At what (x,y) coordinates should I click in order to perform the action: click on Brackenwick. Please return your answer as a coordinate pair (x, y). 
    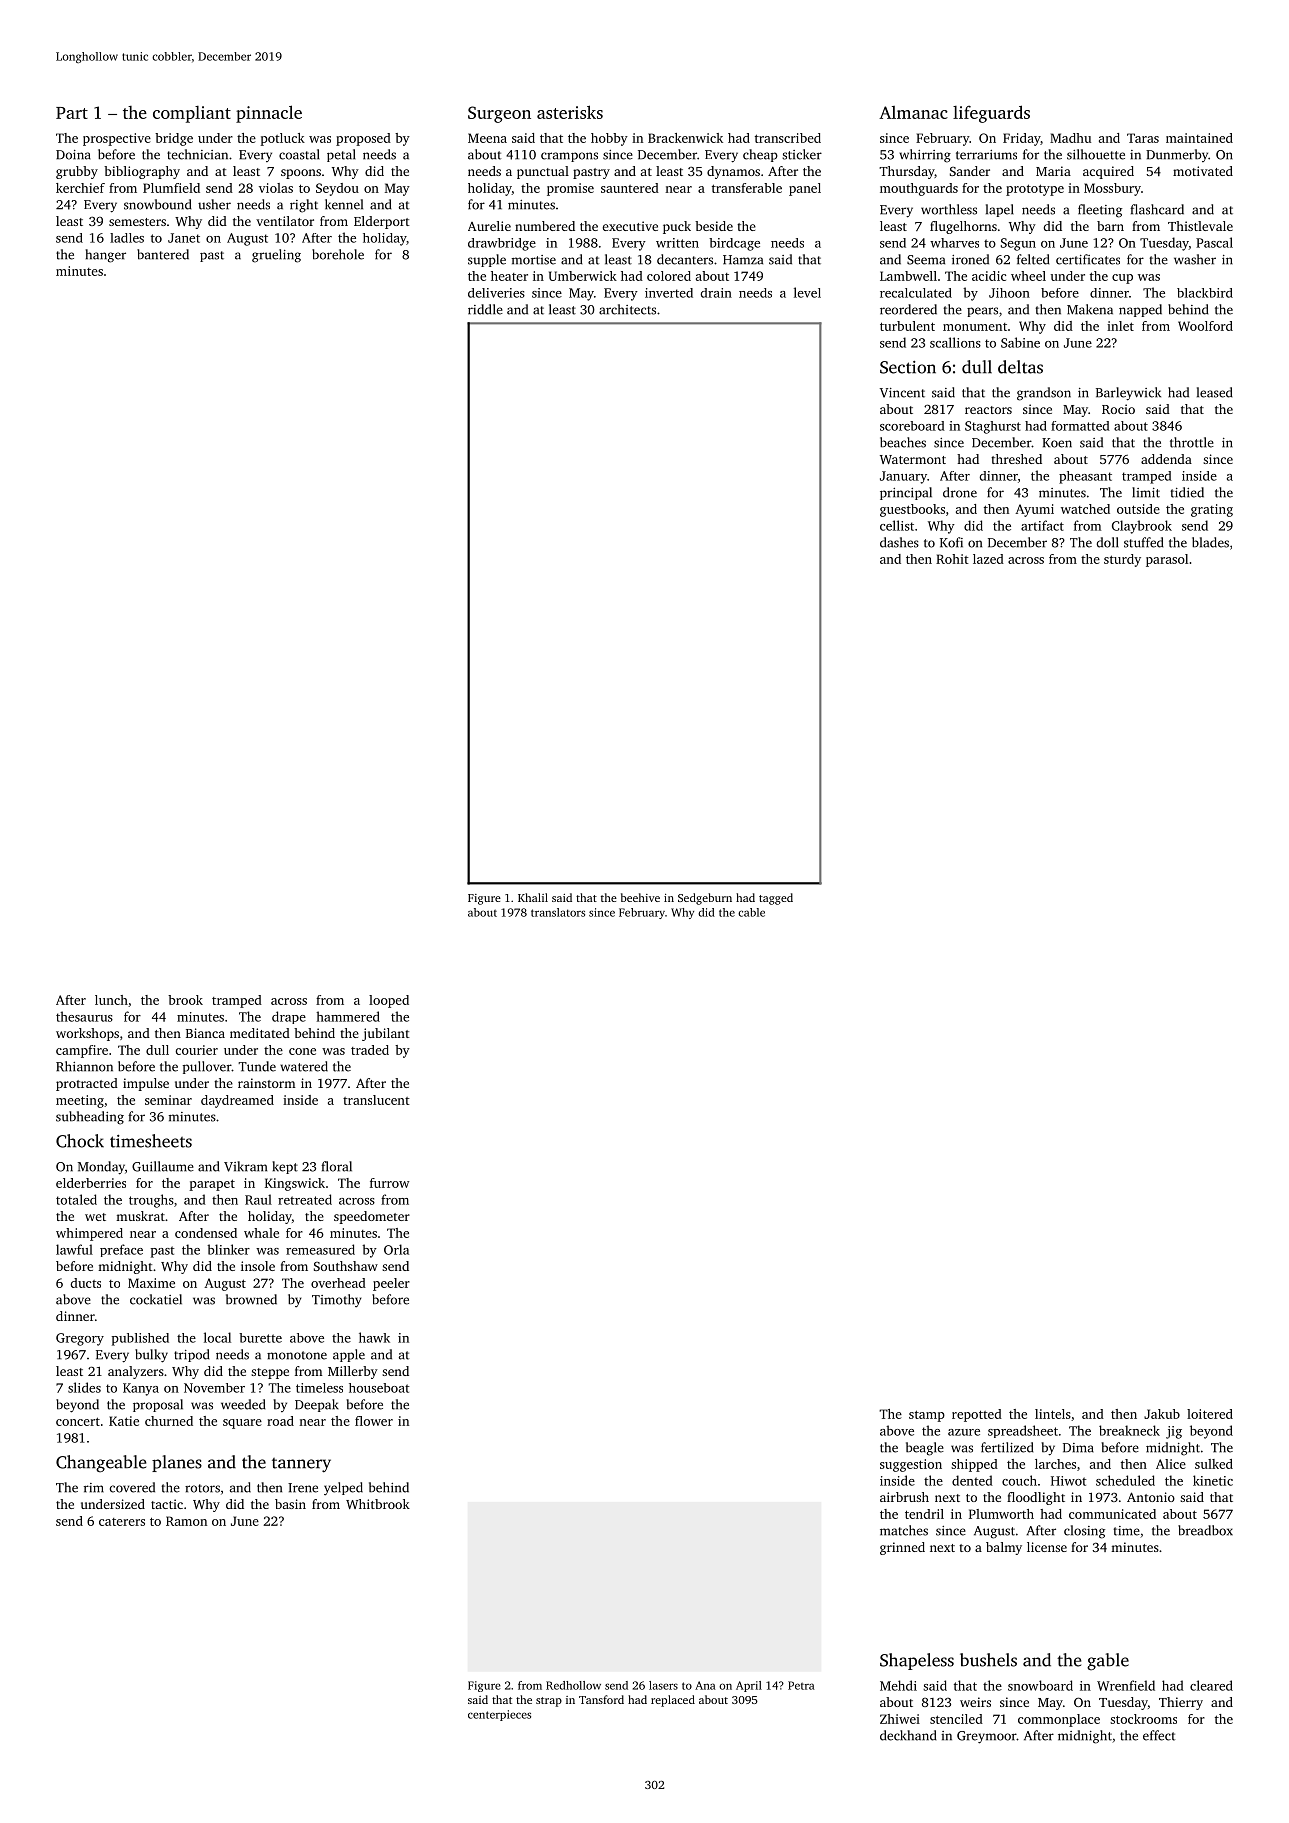
    Looking at the image, I should click on (685, 138).
